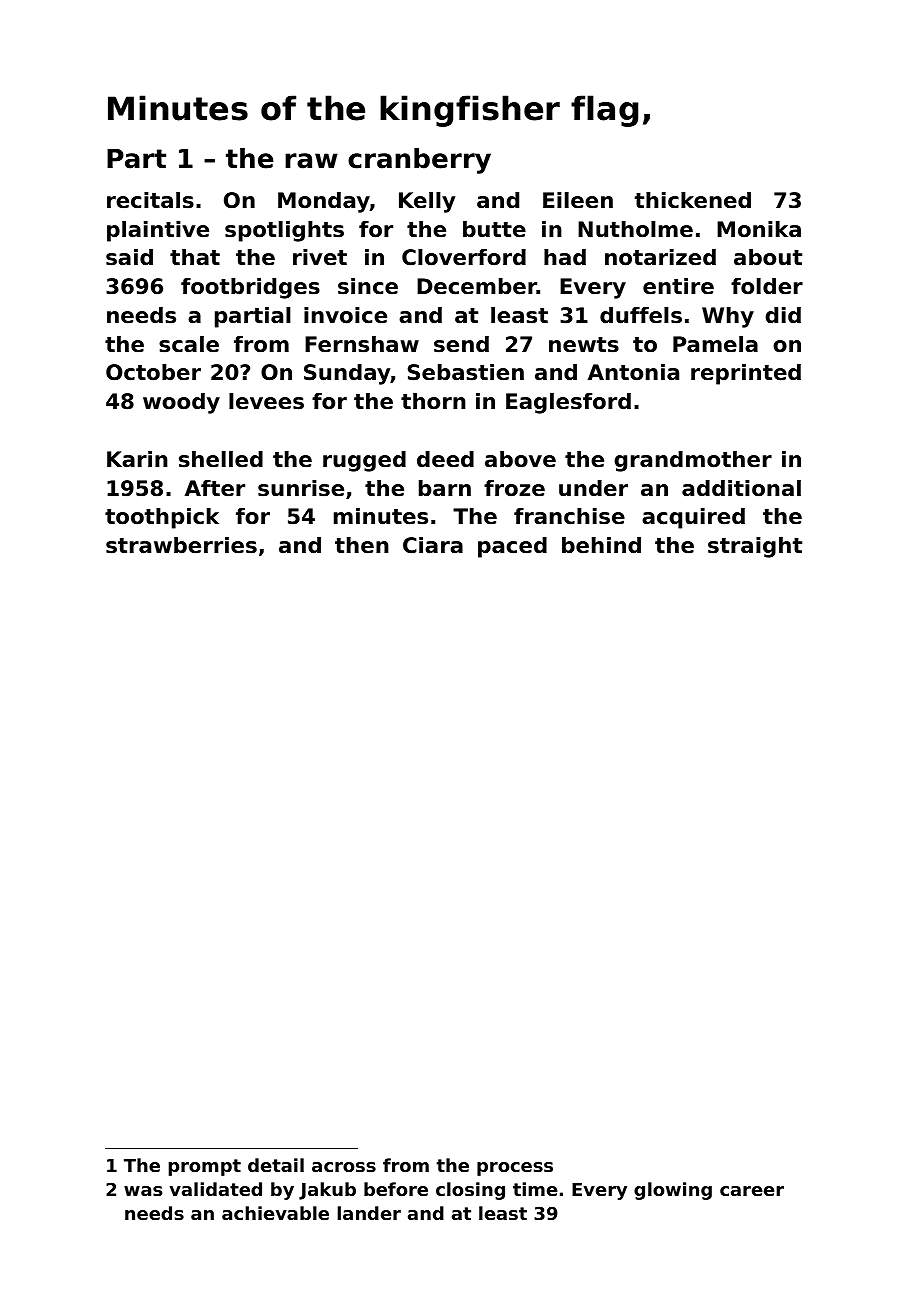 This image has height=1316, width=908. What do you see at coordinates (419, 161) in the image?
I see `cranberry` at bounding box center [419, 161].
